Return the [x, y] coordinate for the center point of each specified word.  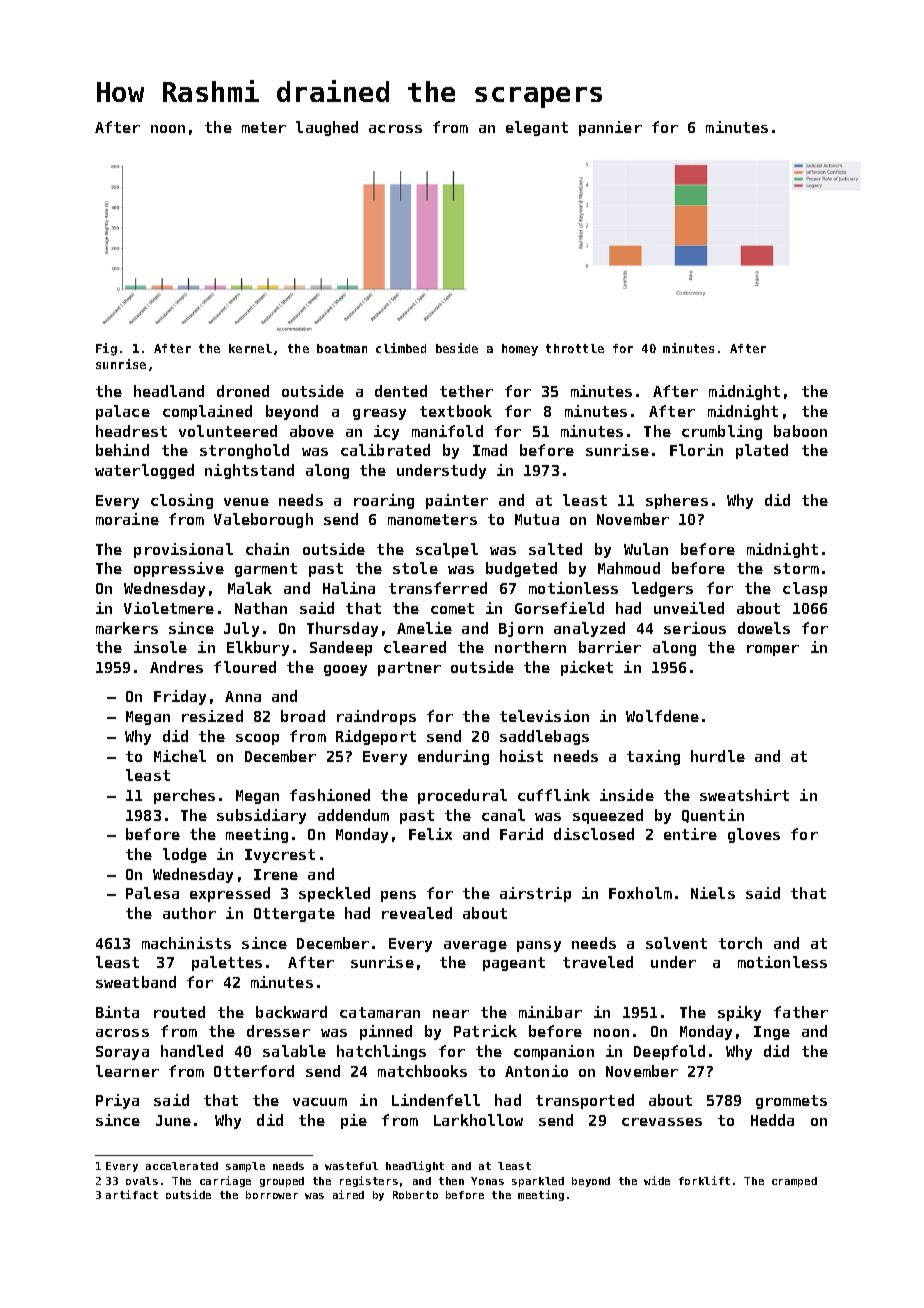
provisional [183, 550]
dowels [764, 628]
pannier [610, 128]
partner [409, 669]
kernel [250, 348]
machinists [186, 943]
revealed [417, 913]
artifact [132, 1194]
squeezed [608, 816]
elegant [537, 128]
